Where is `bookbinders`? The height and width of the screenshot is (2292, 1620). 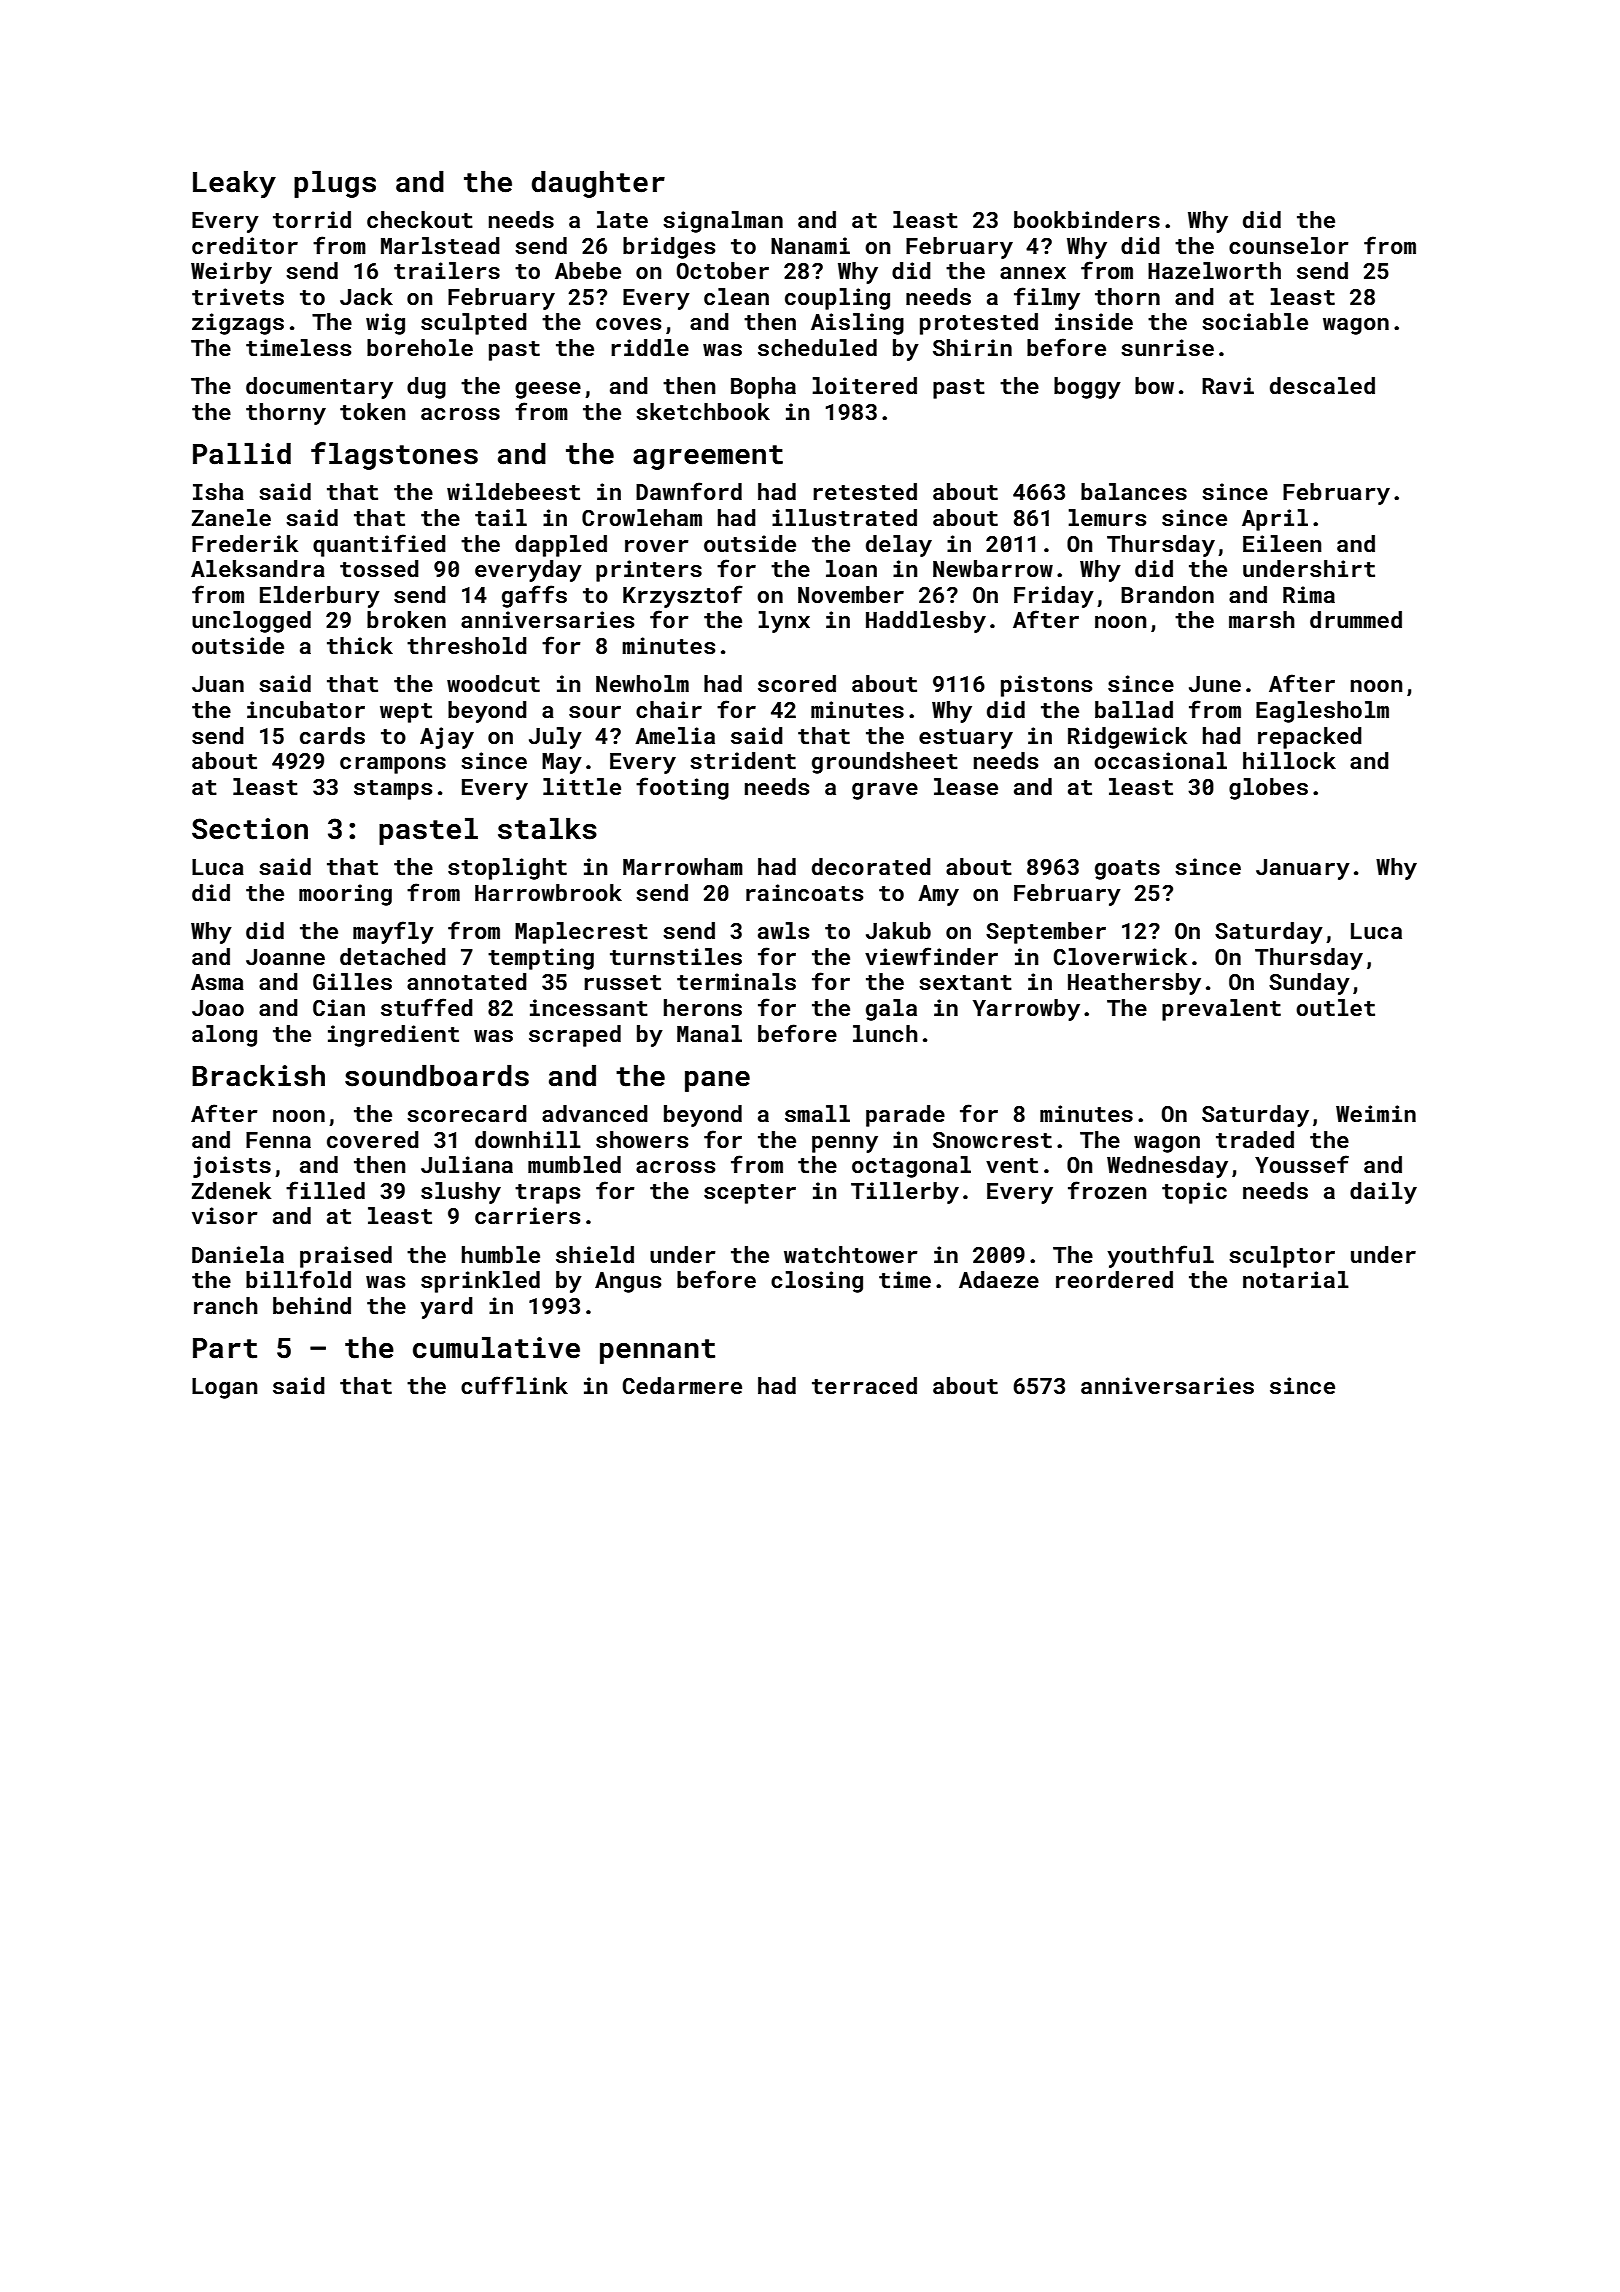 bookbinders is located at coordinates (1087, 219).
